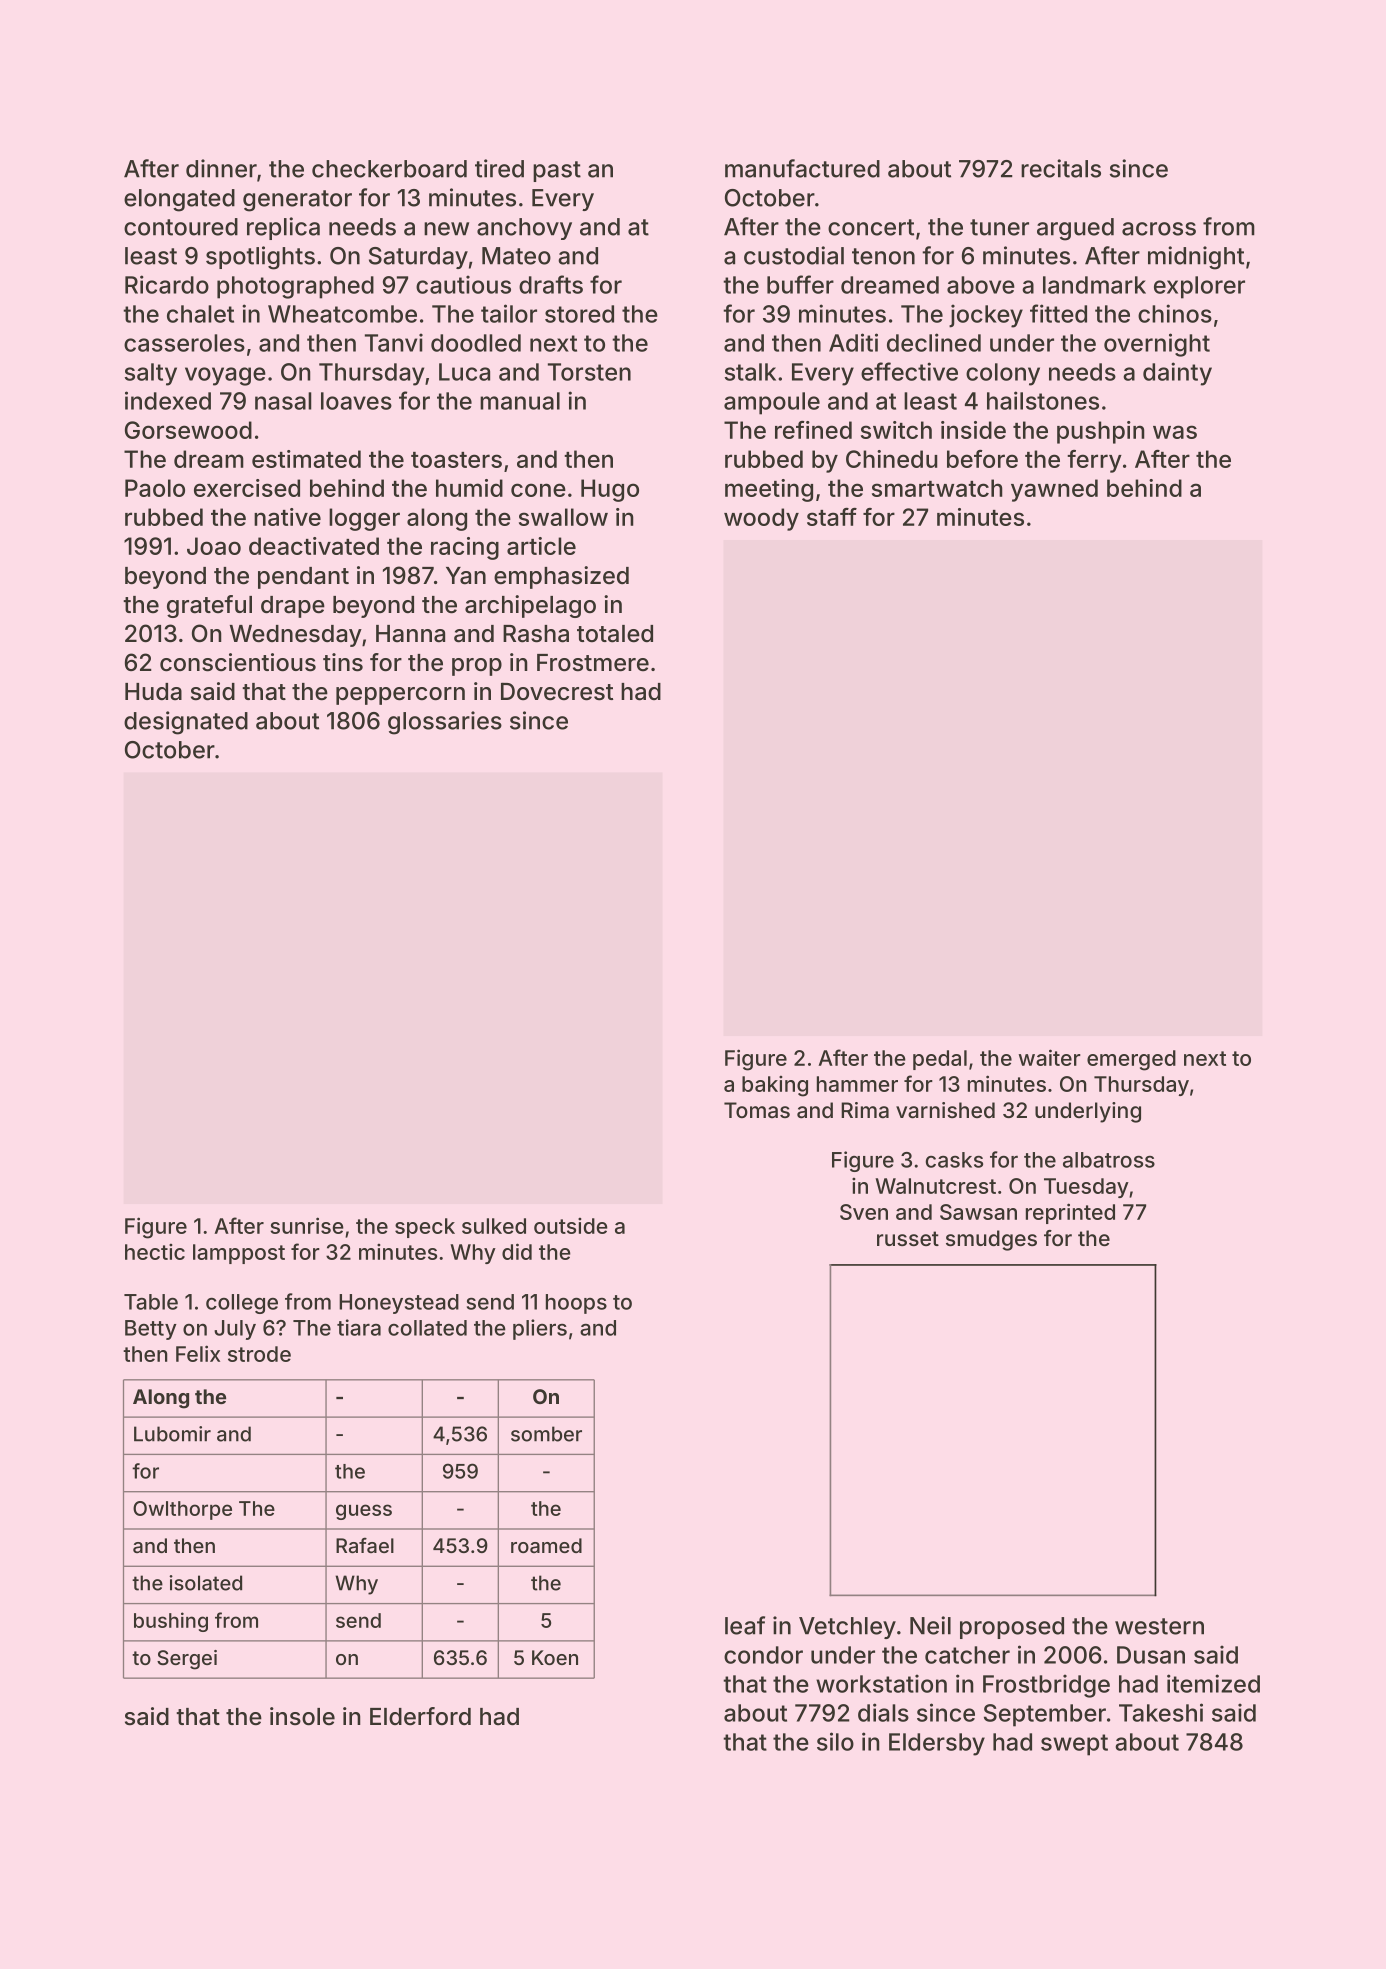 This screenshot has width=1386, height=1969. Describe the element at coordinates (1199, 287) in the screenshot. I see `explorer` at that location.
